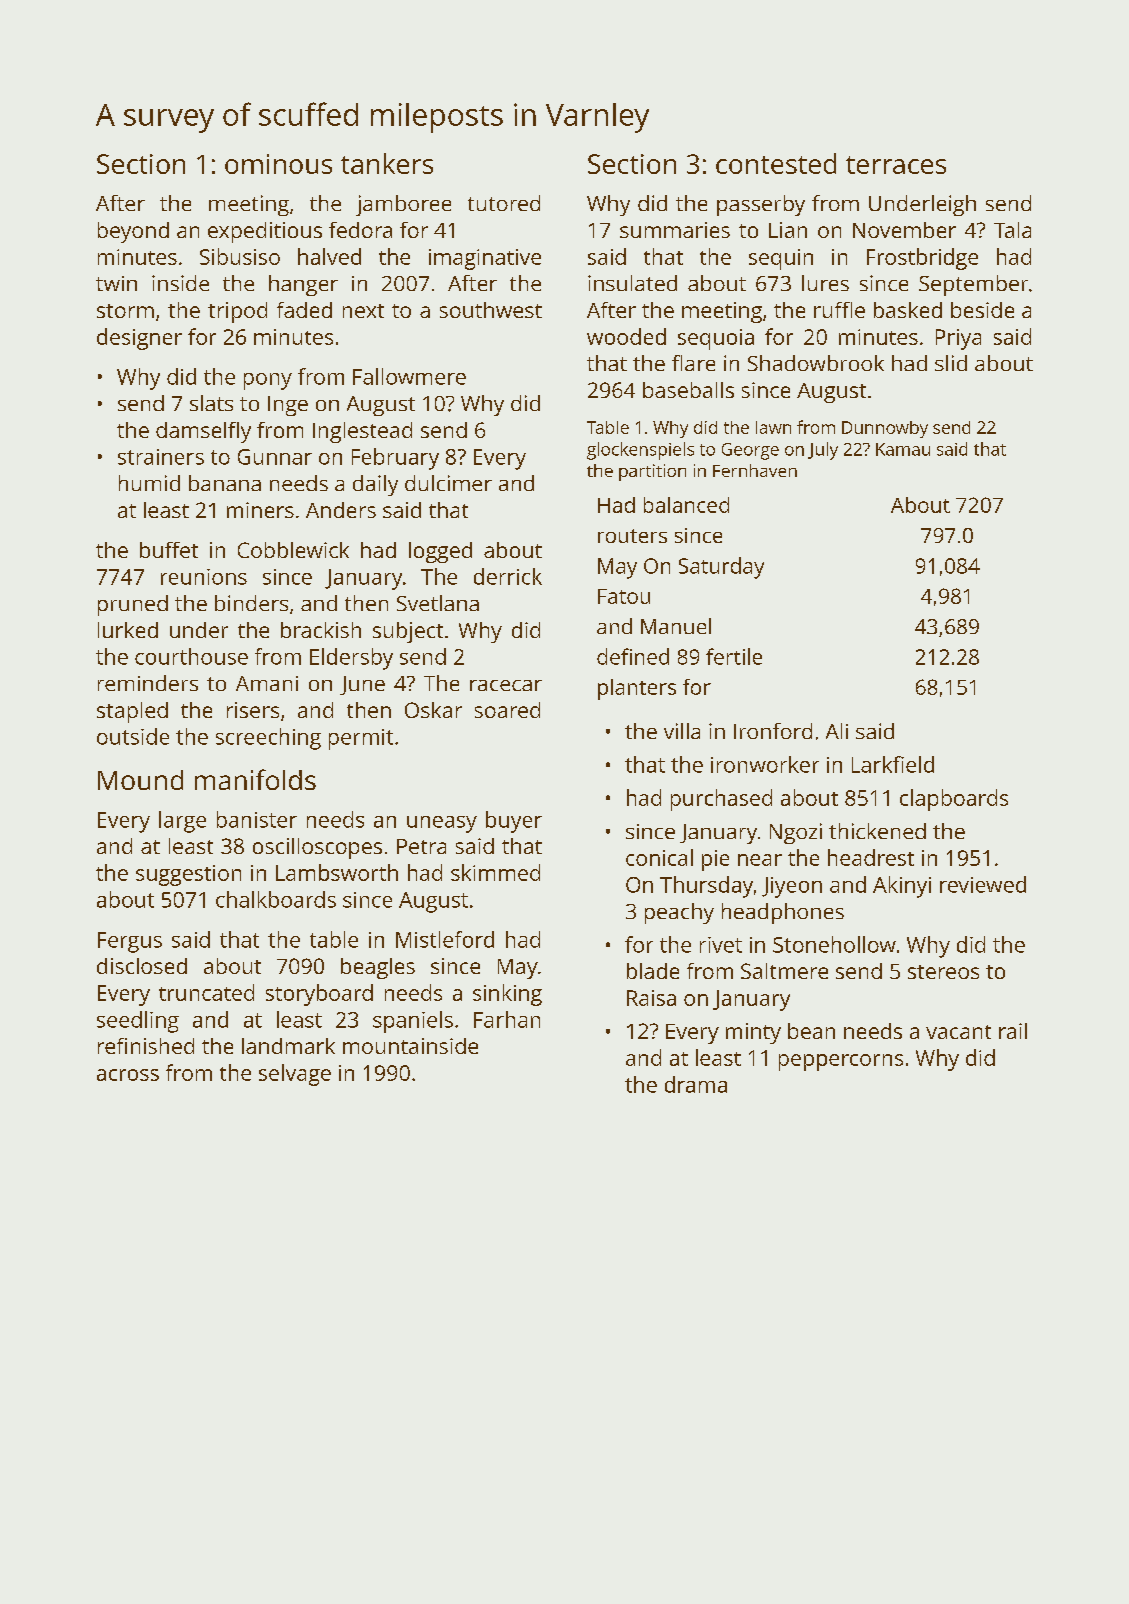 This screenshot has width=1129, height=1604. Describe the element at coordinates (139, 339) in the screenshot. I see `designer` at that location.
